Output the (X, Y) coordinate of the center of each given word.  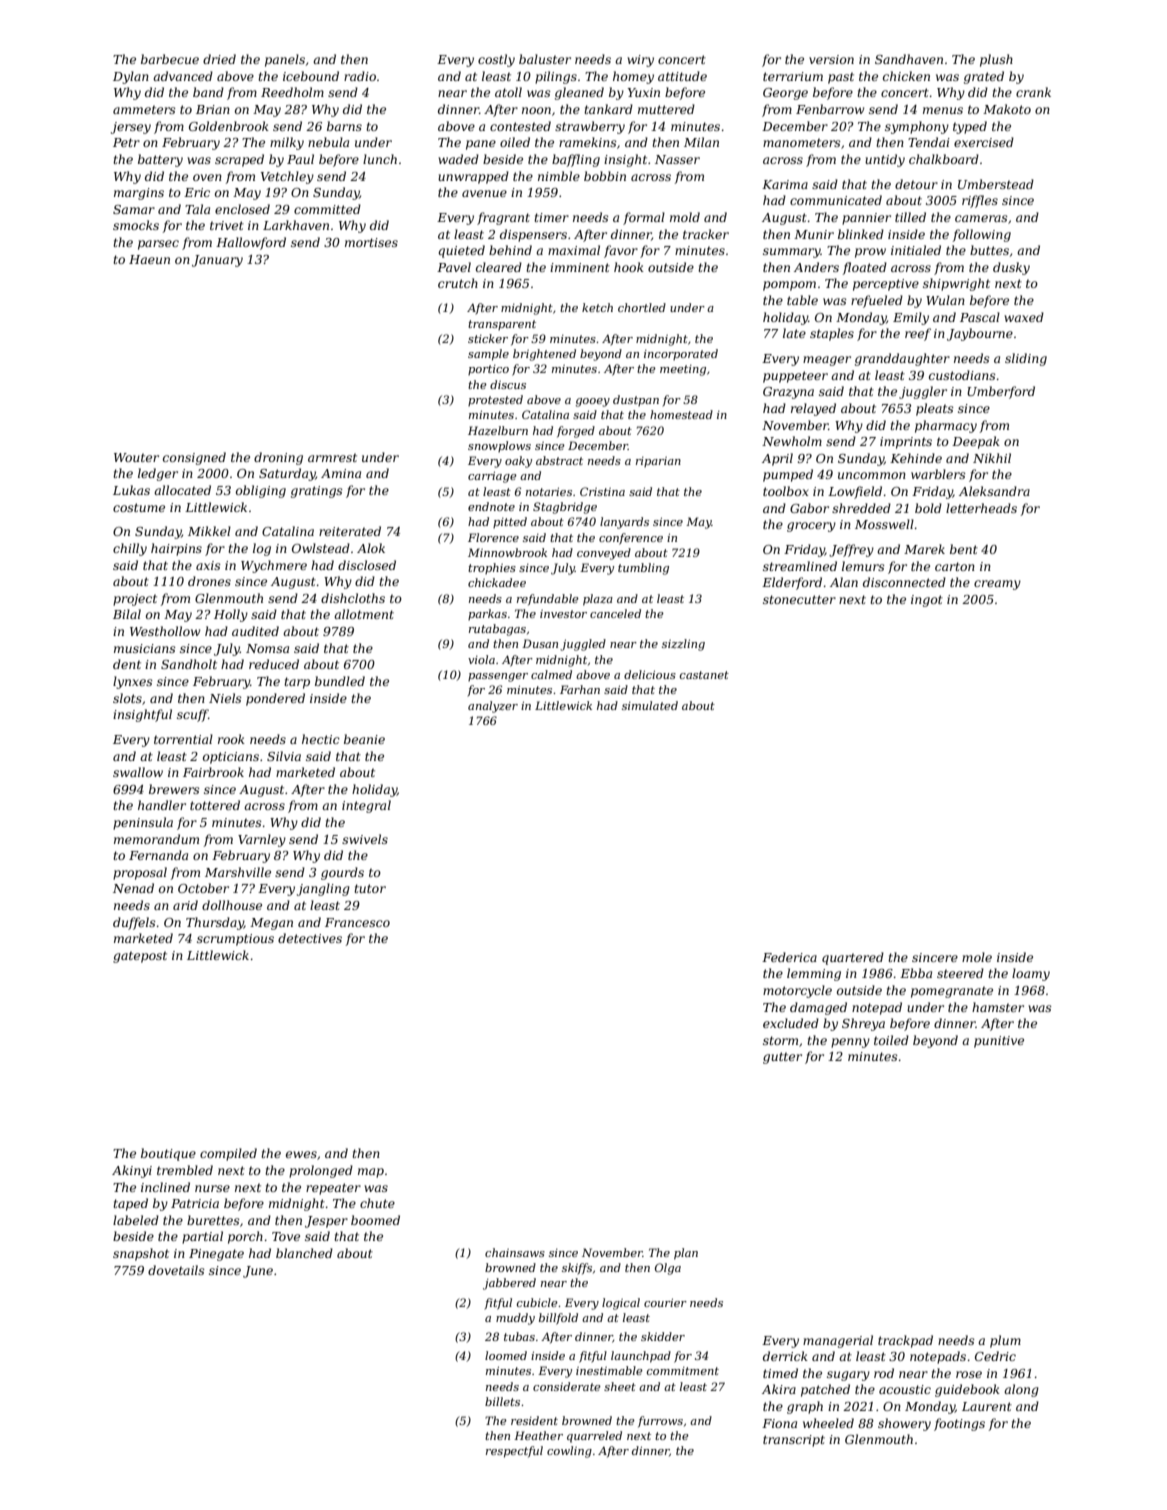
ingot (927, 601)
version (831, 59)
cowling (569, 1452)
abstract (559, 460)
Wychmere (274, 566)
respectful (514, 1452)
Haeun (149, 259)
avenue (484, 193)
